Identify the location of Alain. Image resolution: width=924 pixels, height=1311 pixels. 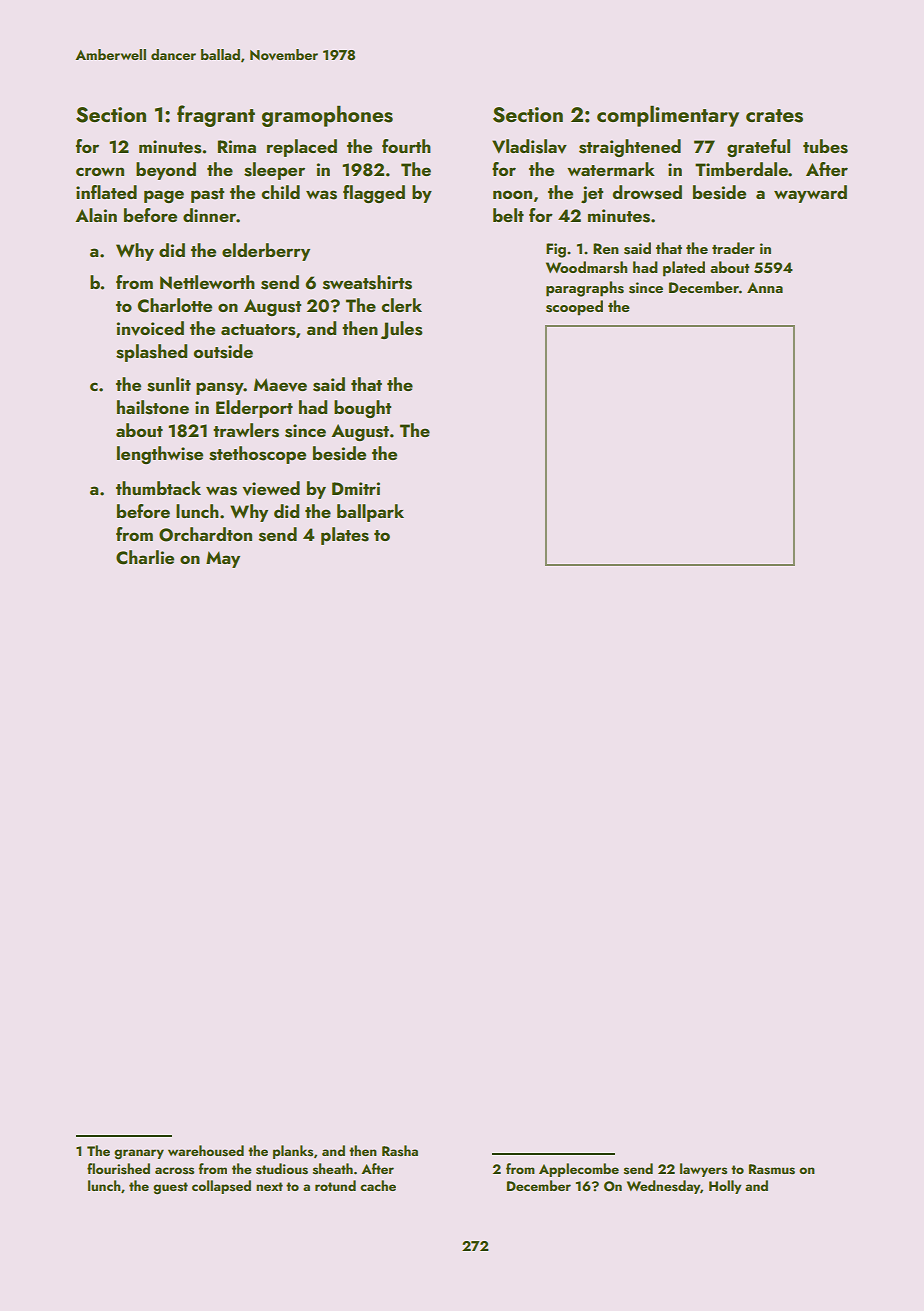
(96, 215).
